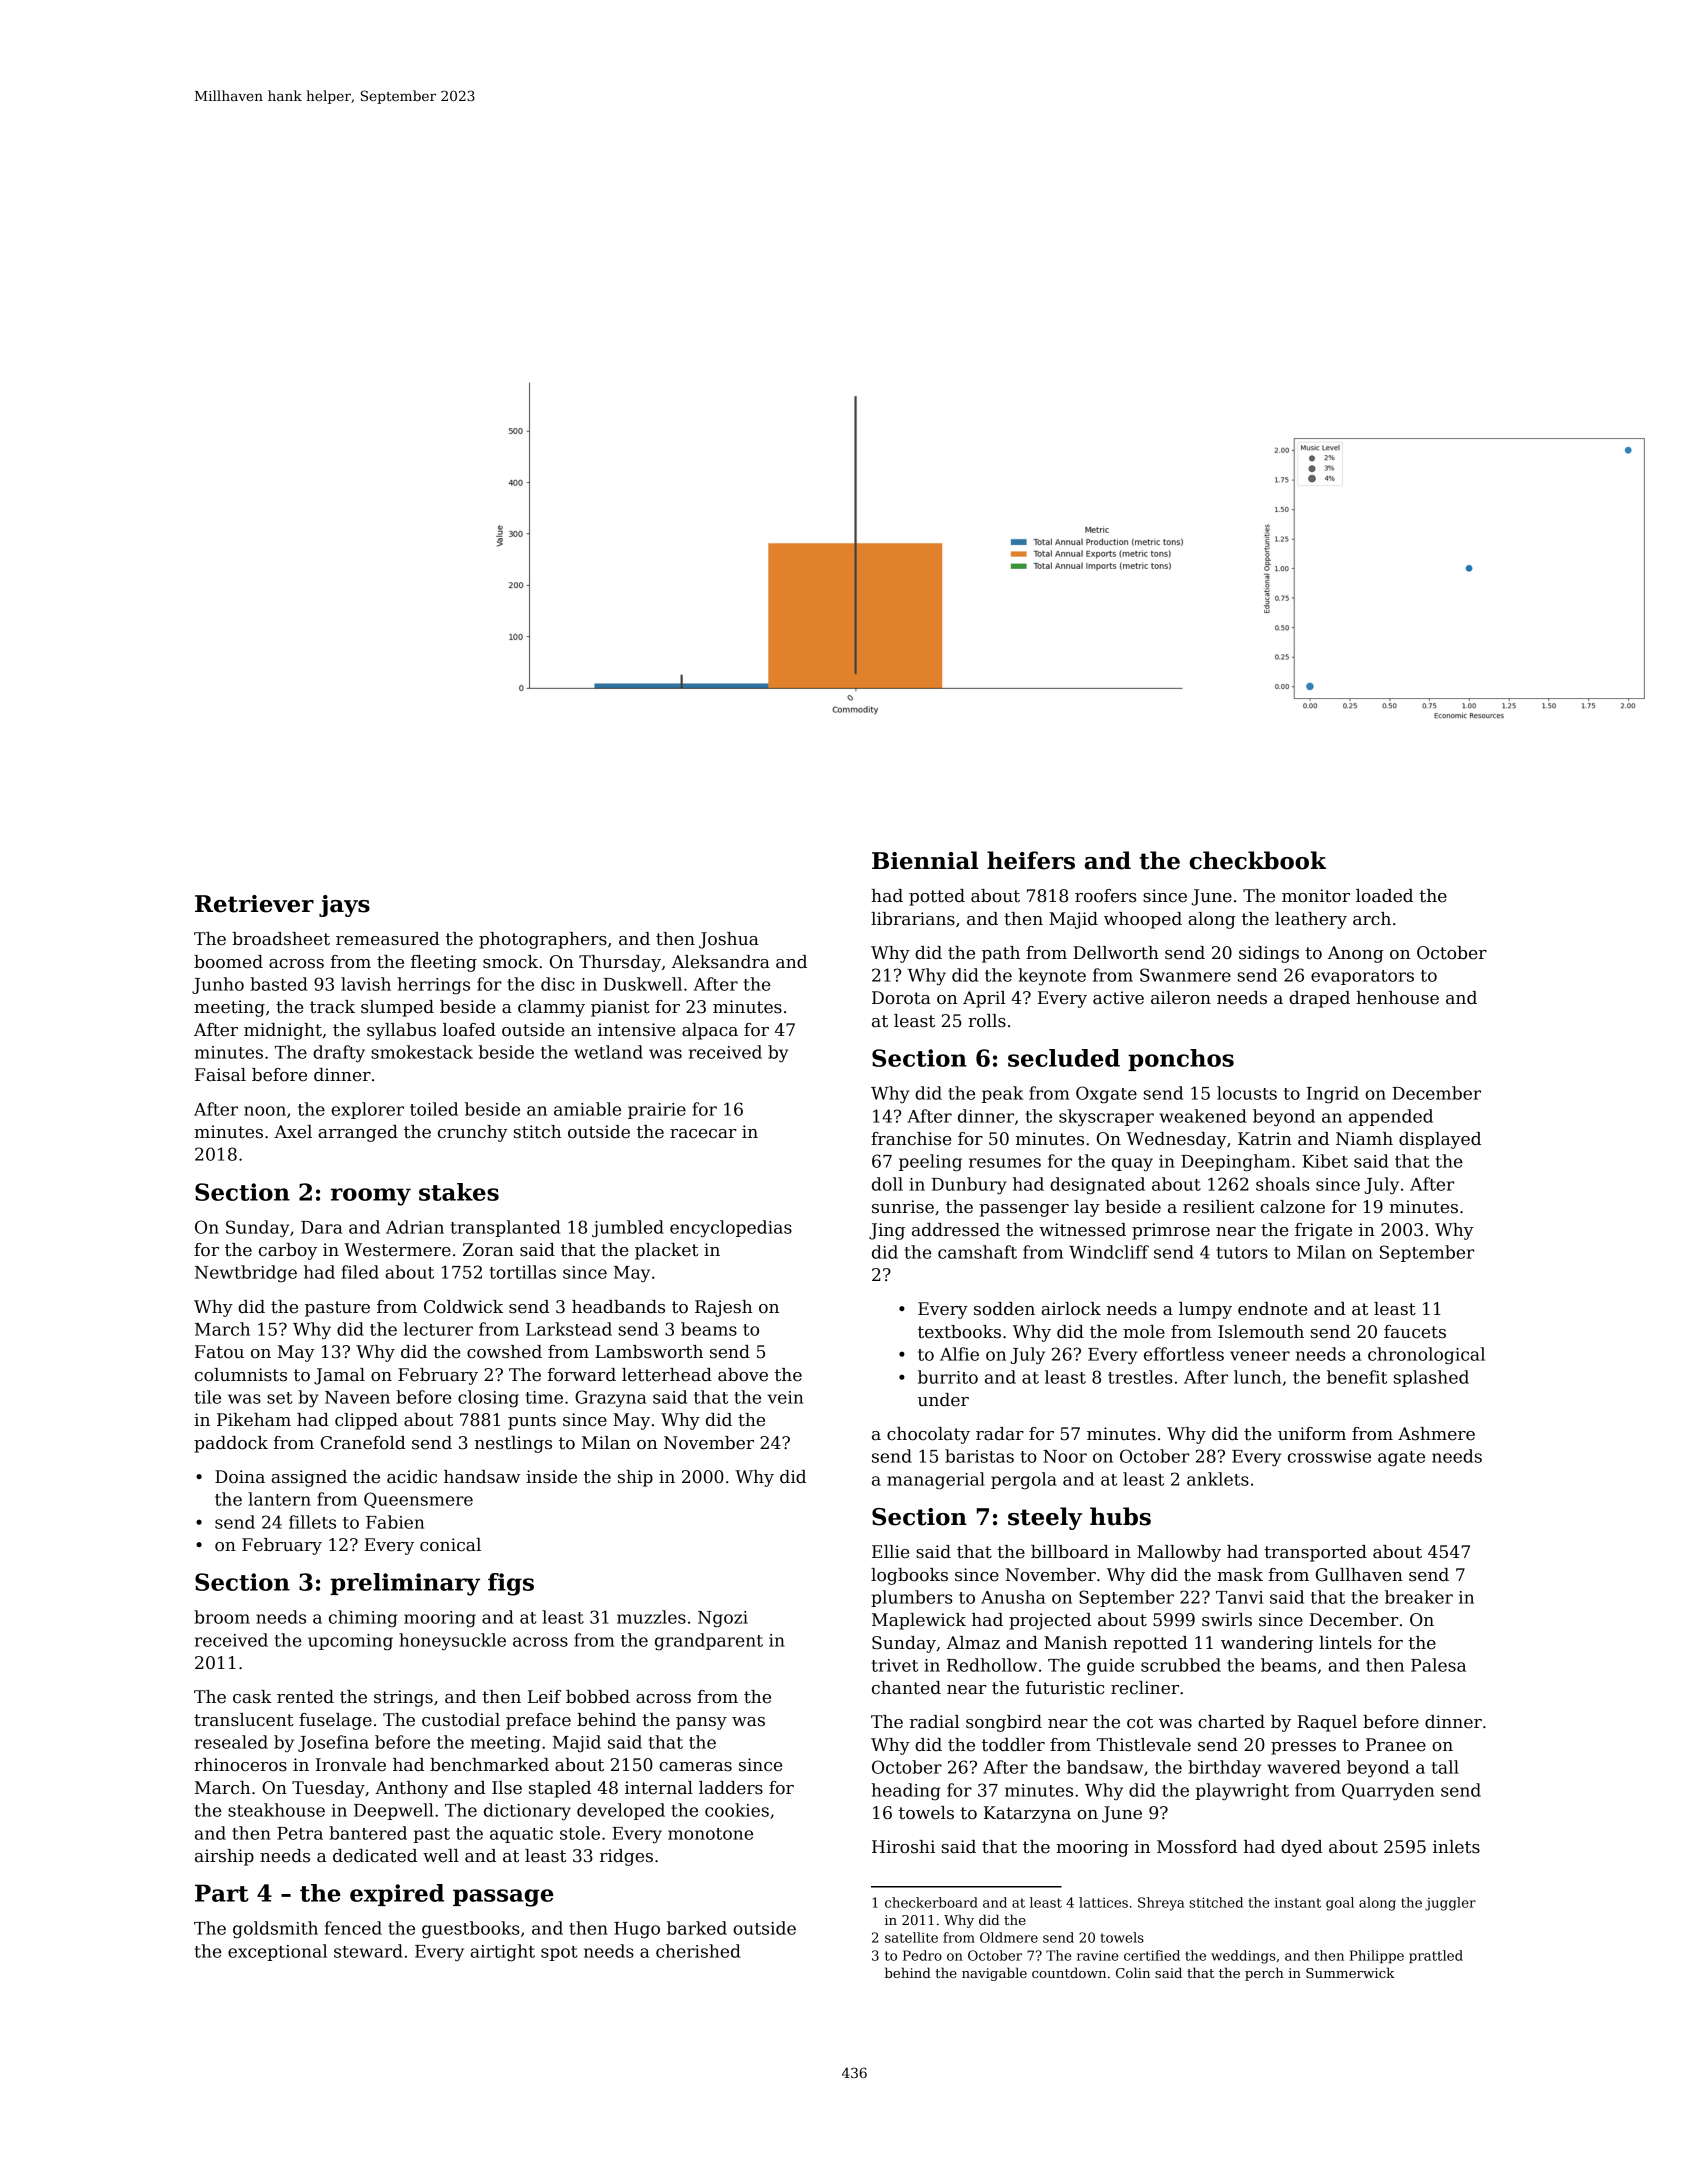 The image size is (1683, 2178). Describe the element at coordinates (459, 1192) in the document. I see `stakes` at that location.
